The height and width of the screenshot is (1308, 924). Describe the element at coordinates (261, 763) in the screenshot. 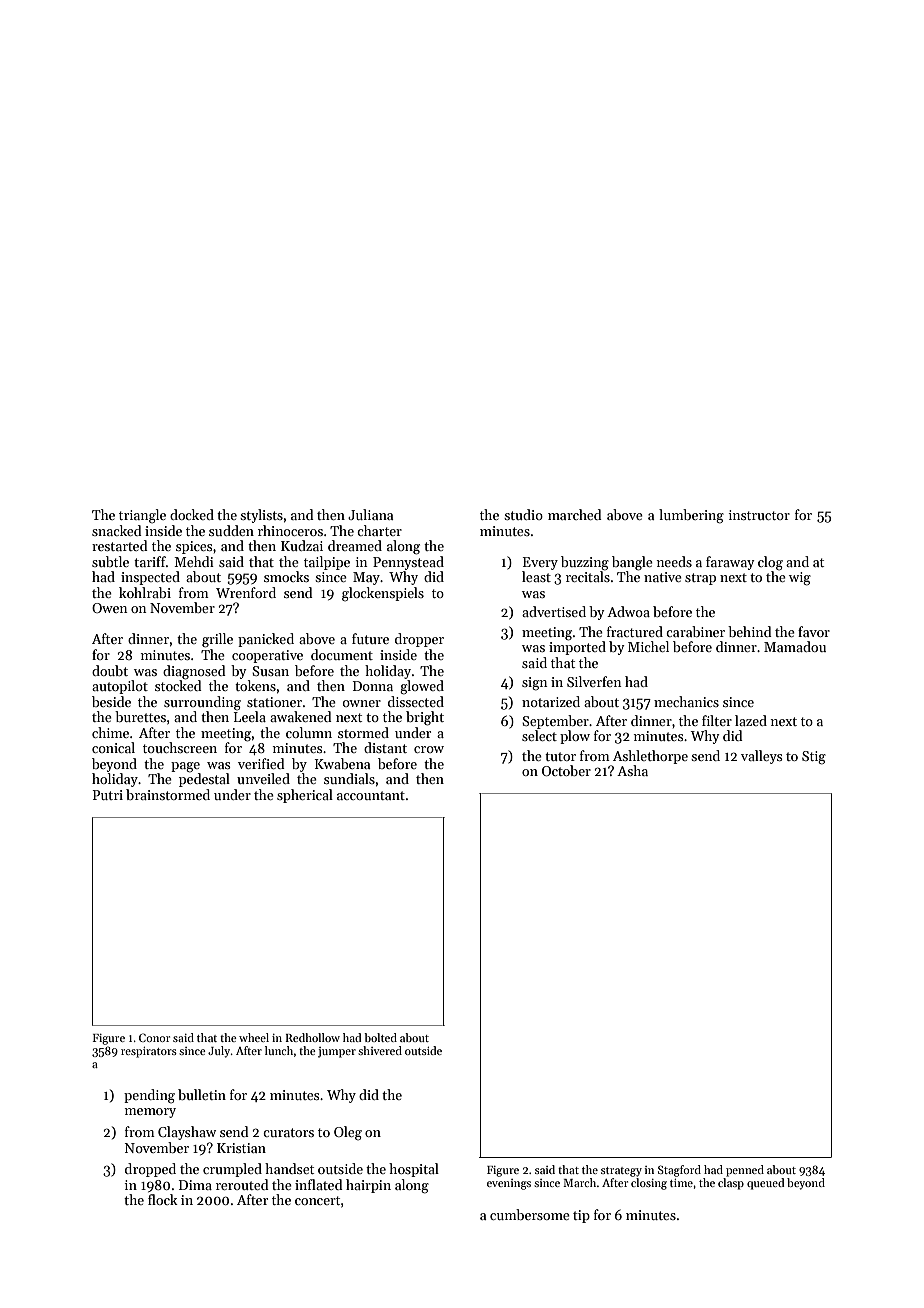

I see `verified` at that location.
